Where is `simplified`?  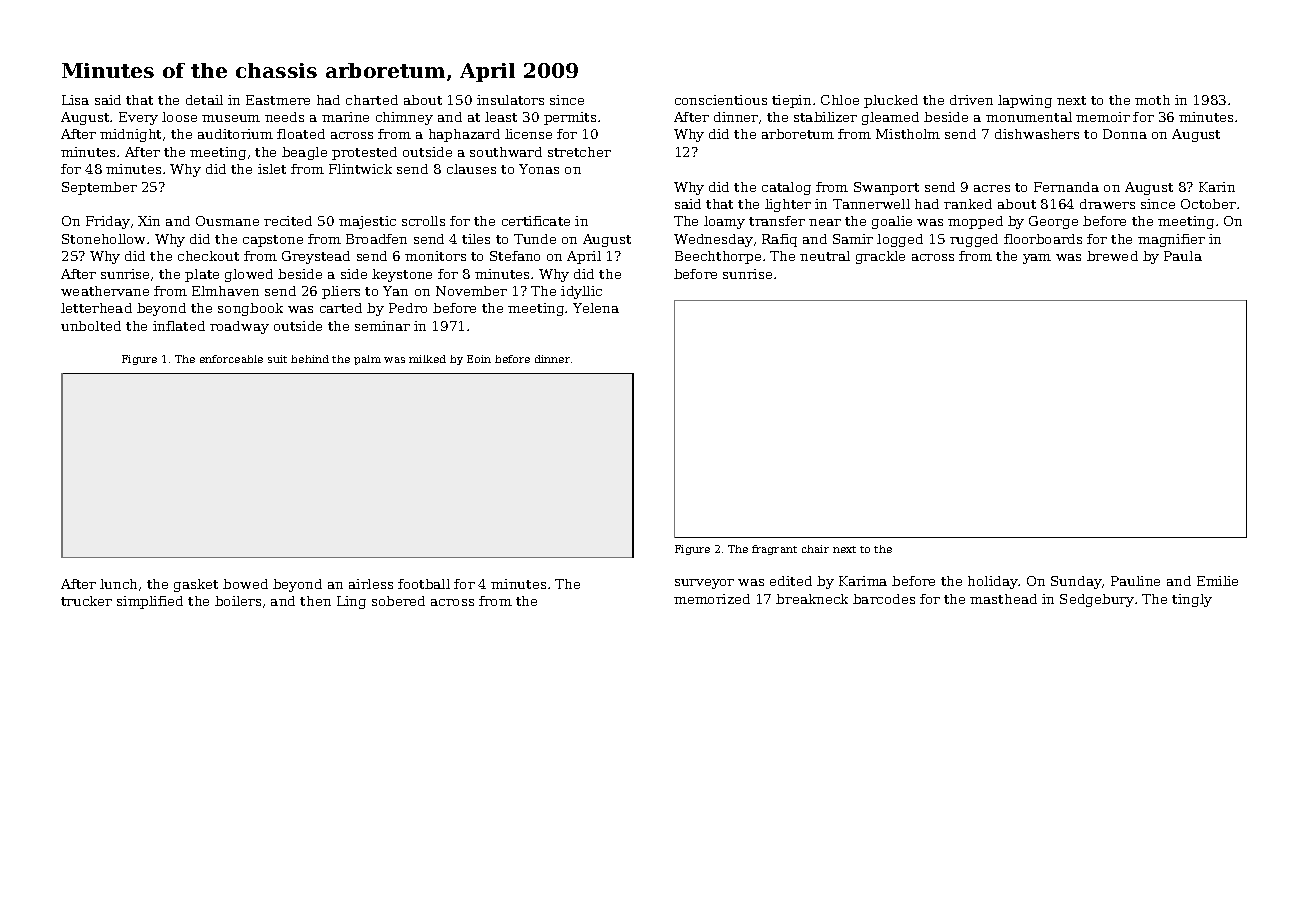 simplified is located at coordinates (150, 602).
